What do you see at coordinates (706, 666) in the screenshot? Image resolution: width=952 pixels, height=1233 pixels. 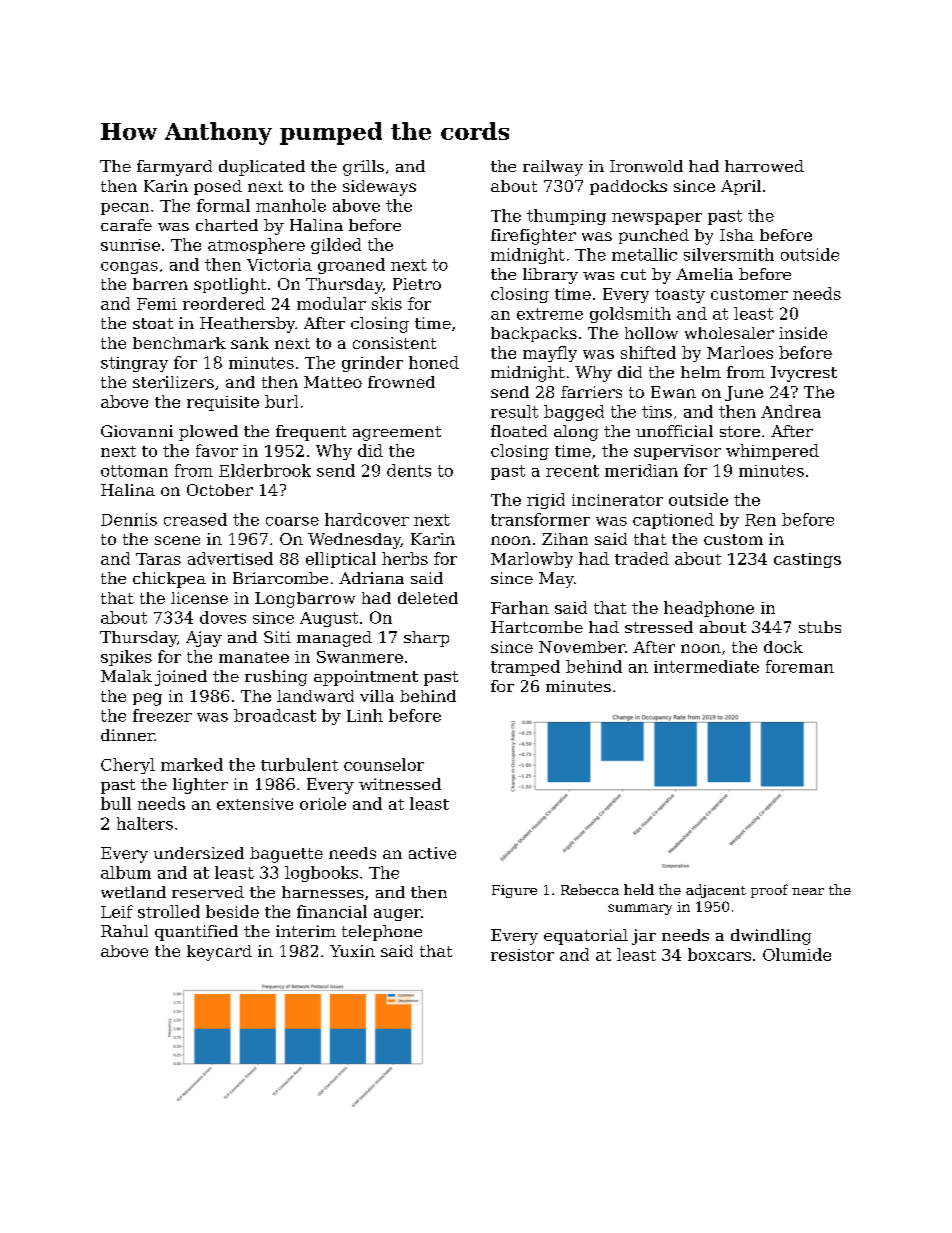 I see `intermediate` at bounding box center [706, 666].
